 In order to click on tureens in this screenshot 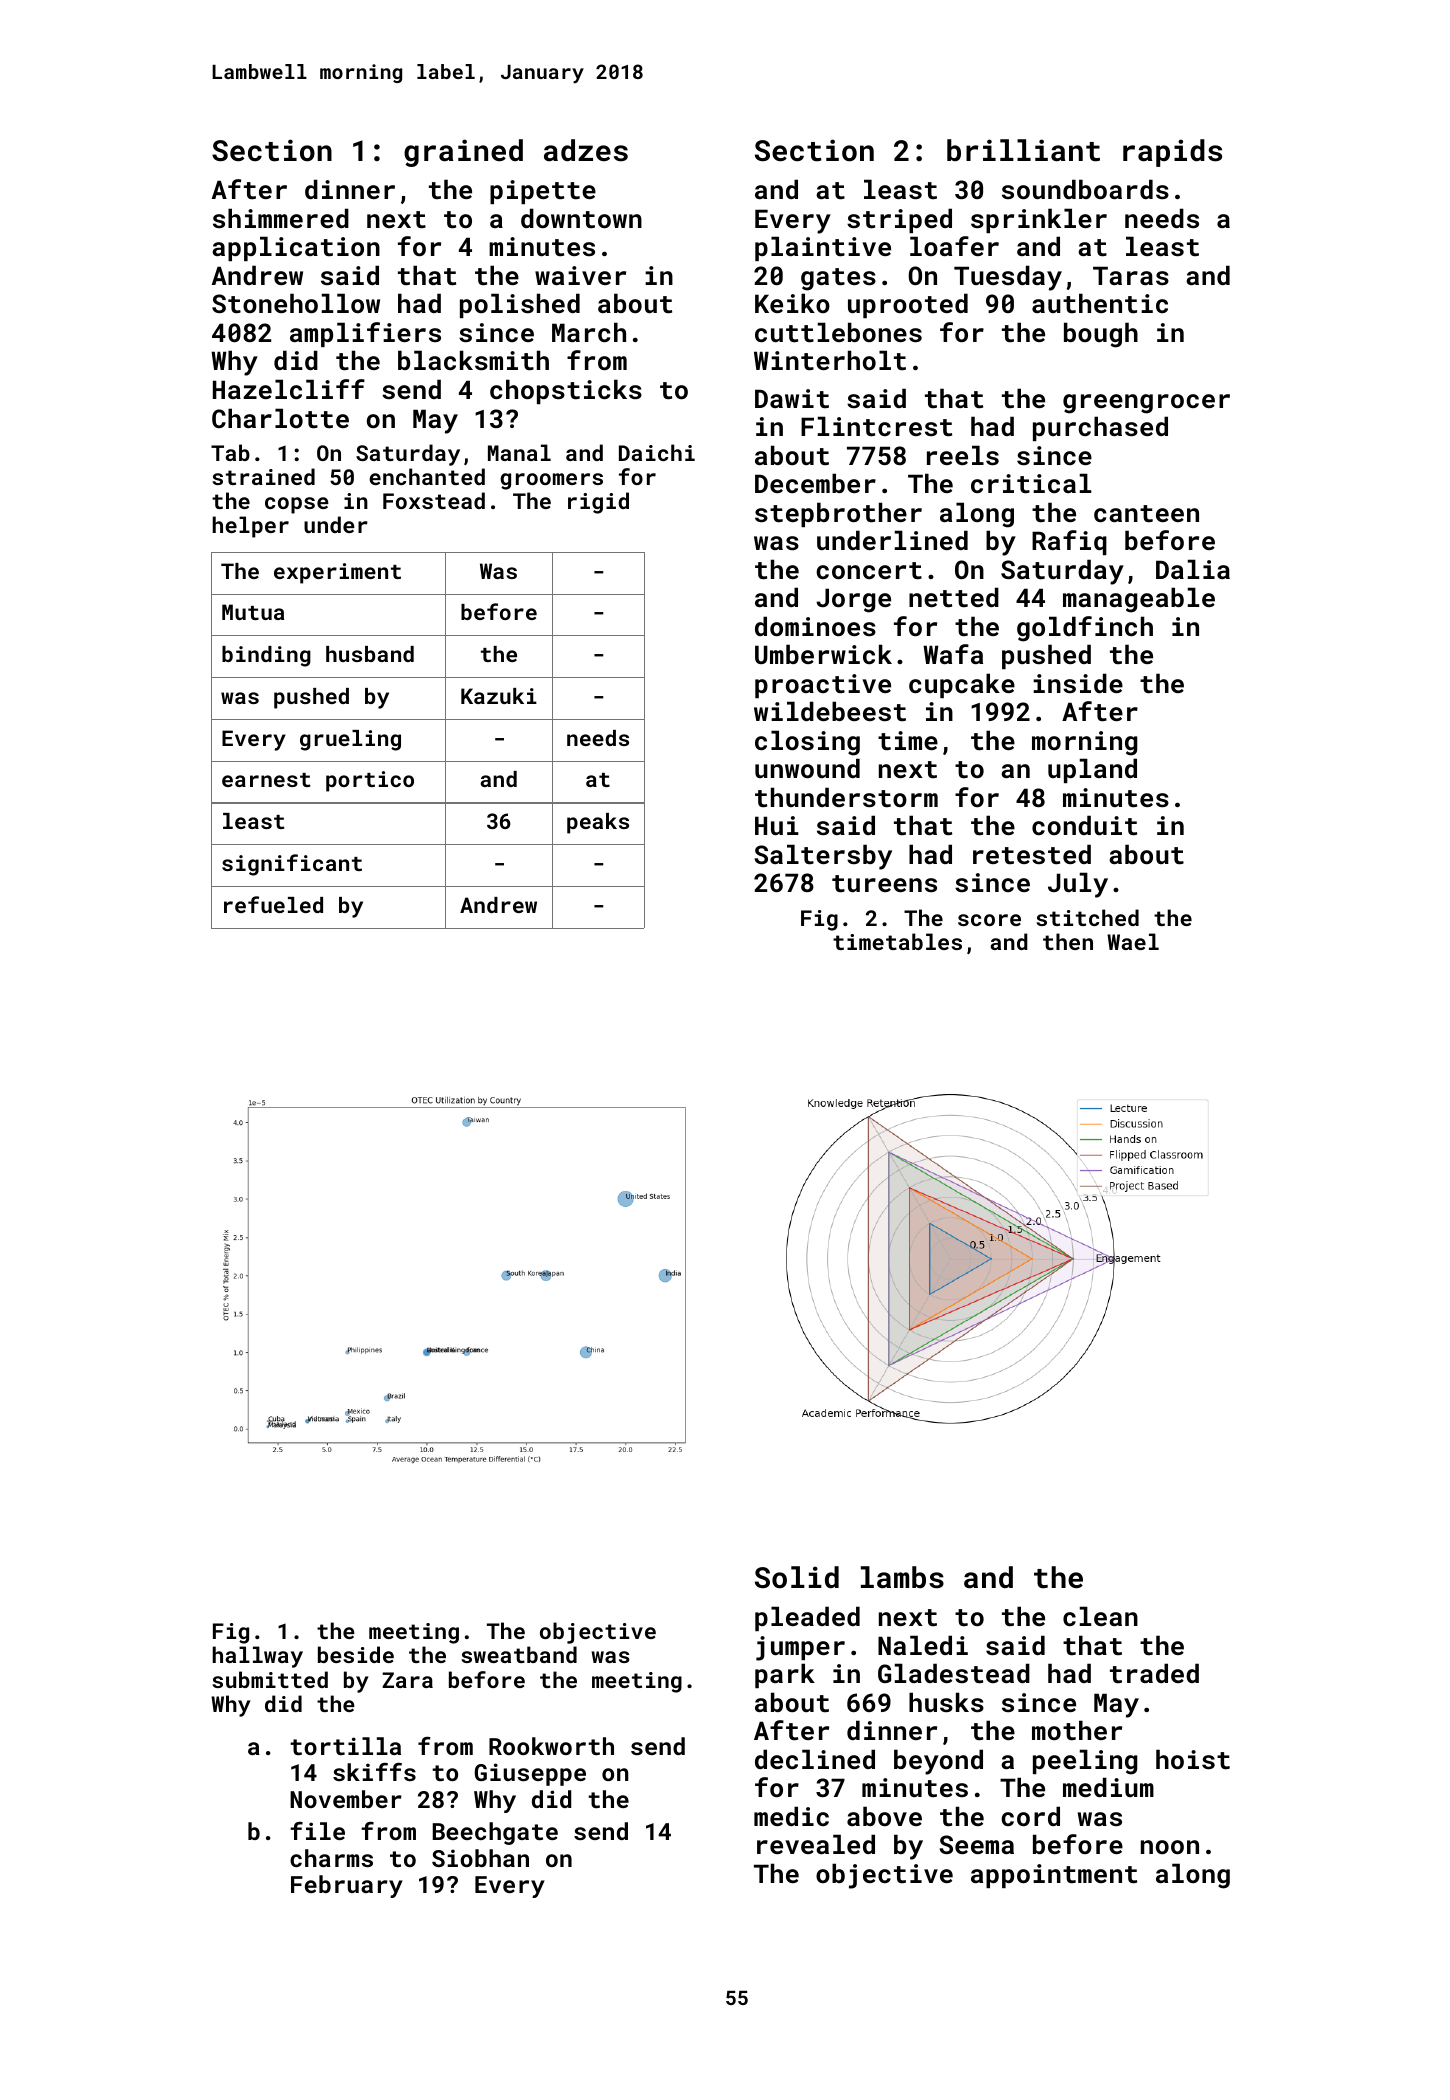, I will do `click(884, 884)`.
